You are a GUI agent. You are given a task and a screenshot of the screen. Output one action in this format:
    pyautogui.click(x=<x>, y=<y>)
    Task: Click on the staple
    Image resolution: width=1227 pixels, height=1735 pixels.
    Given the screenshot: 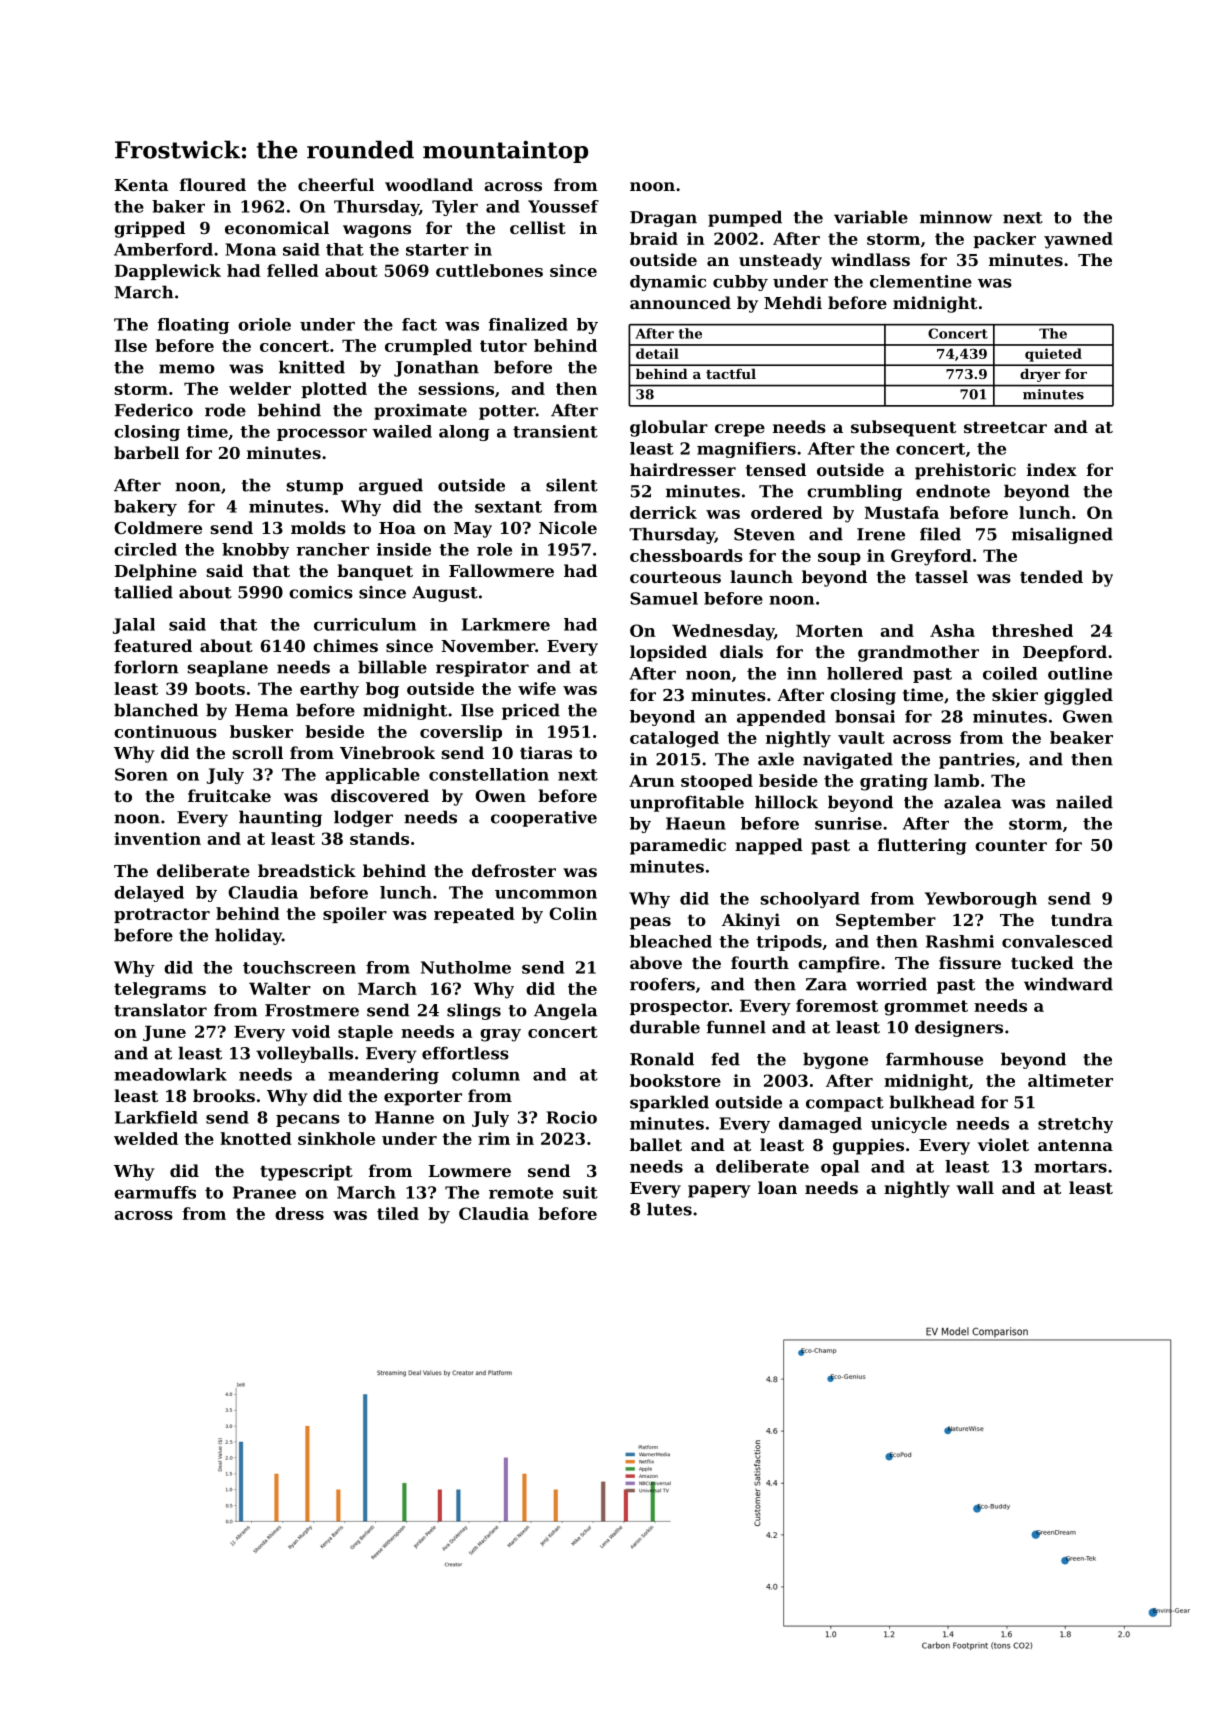 What is the action you would take?
    pyautogui.click(x=365, y=1033)
